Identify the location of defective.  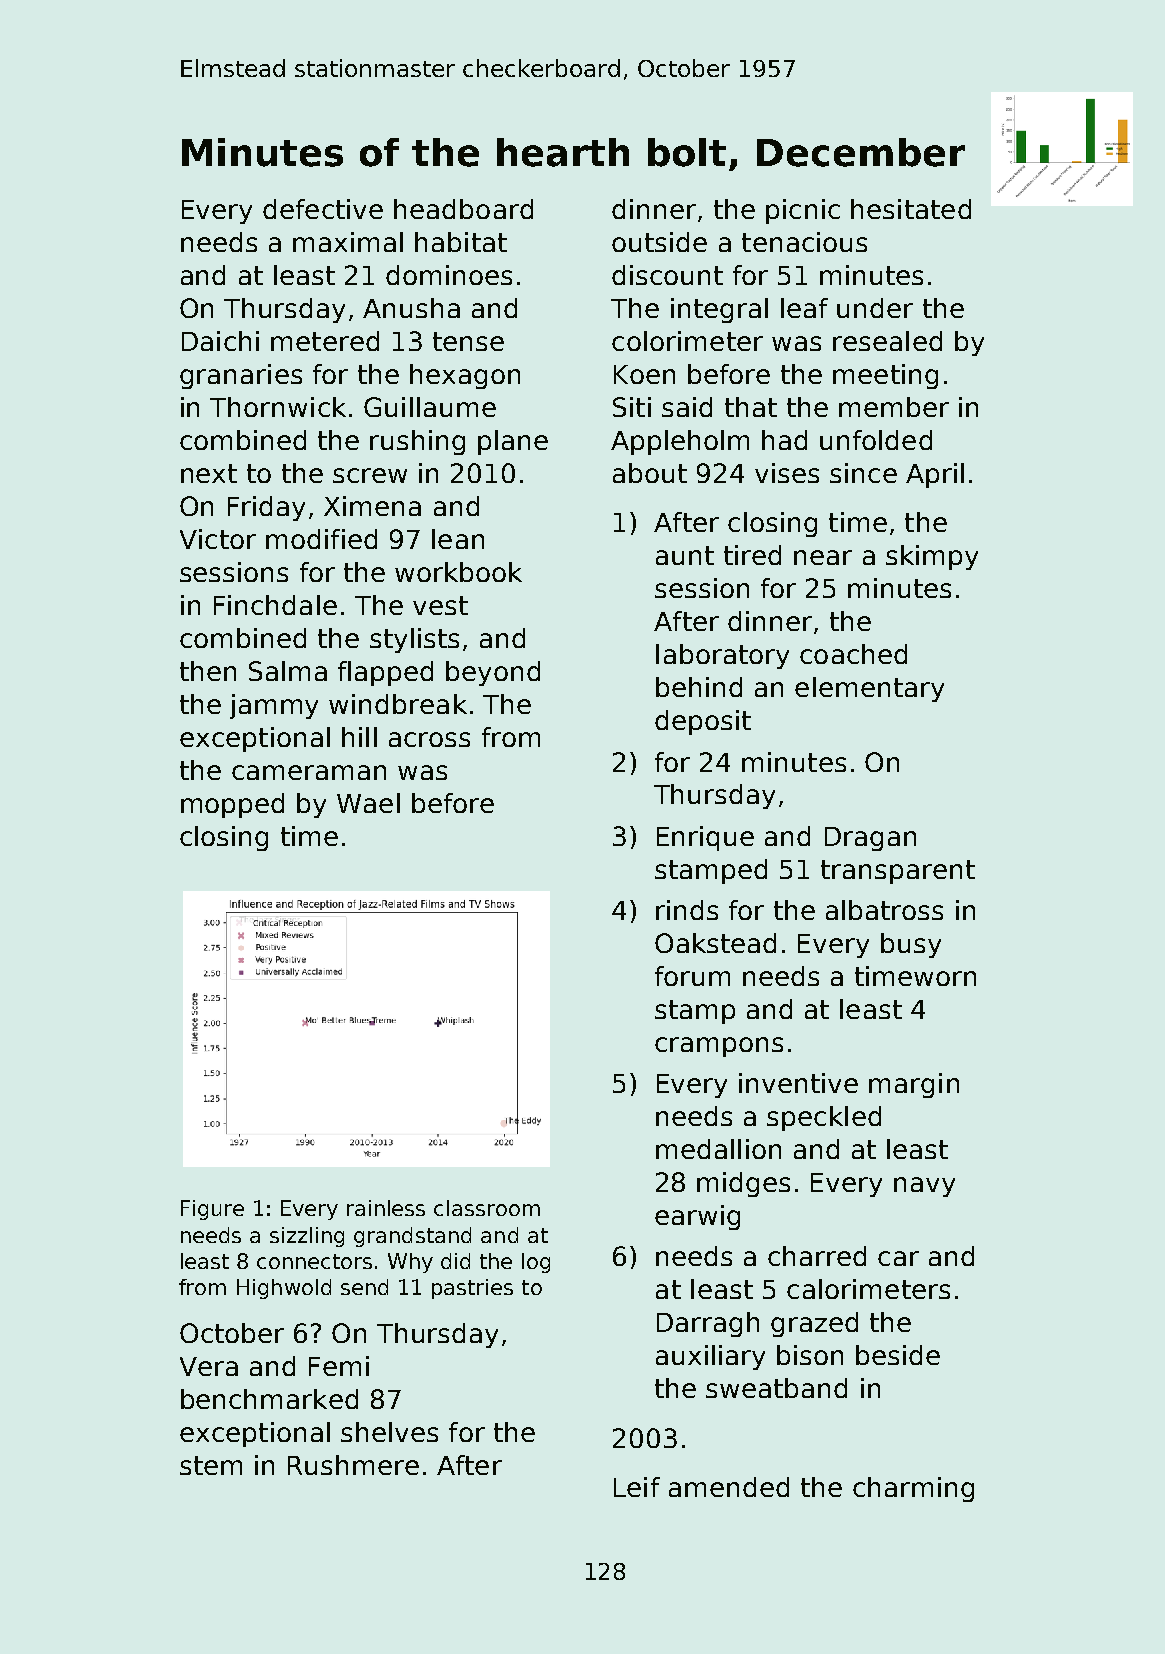
(323, 209).
